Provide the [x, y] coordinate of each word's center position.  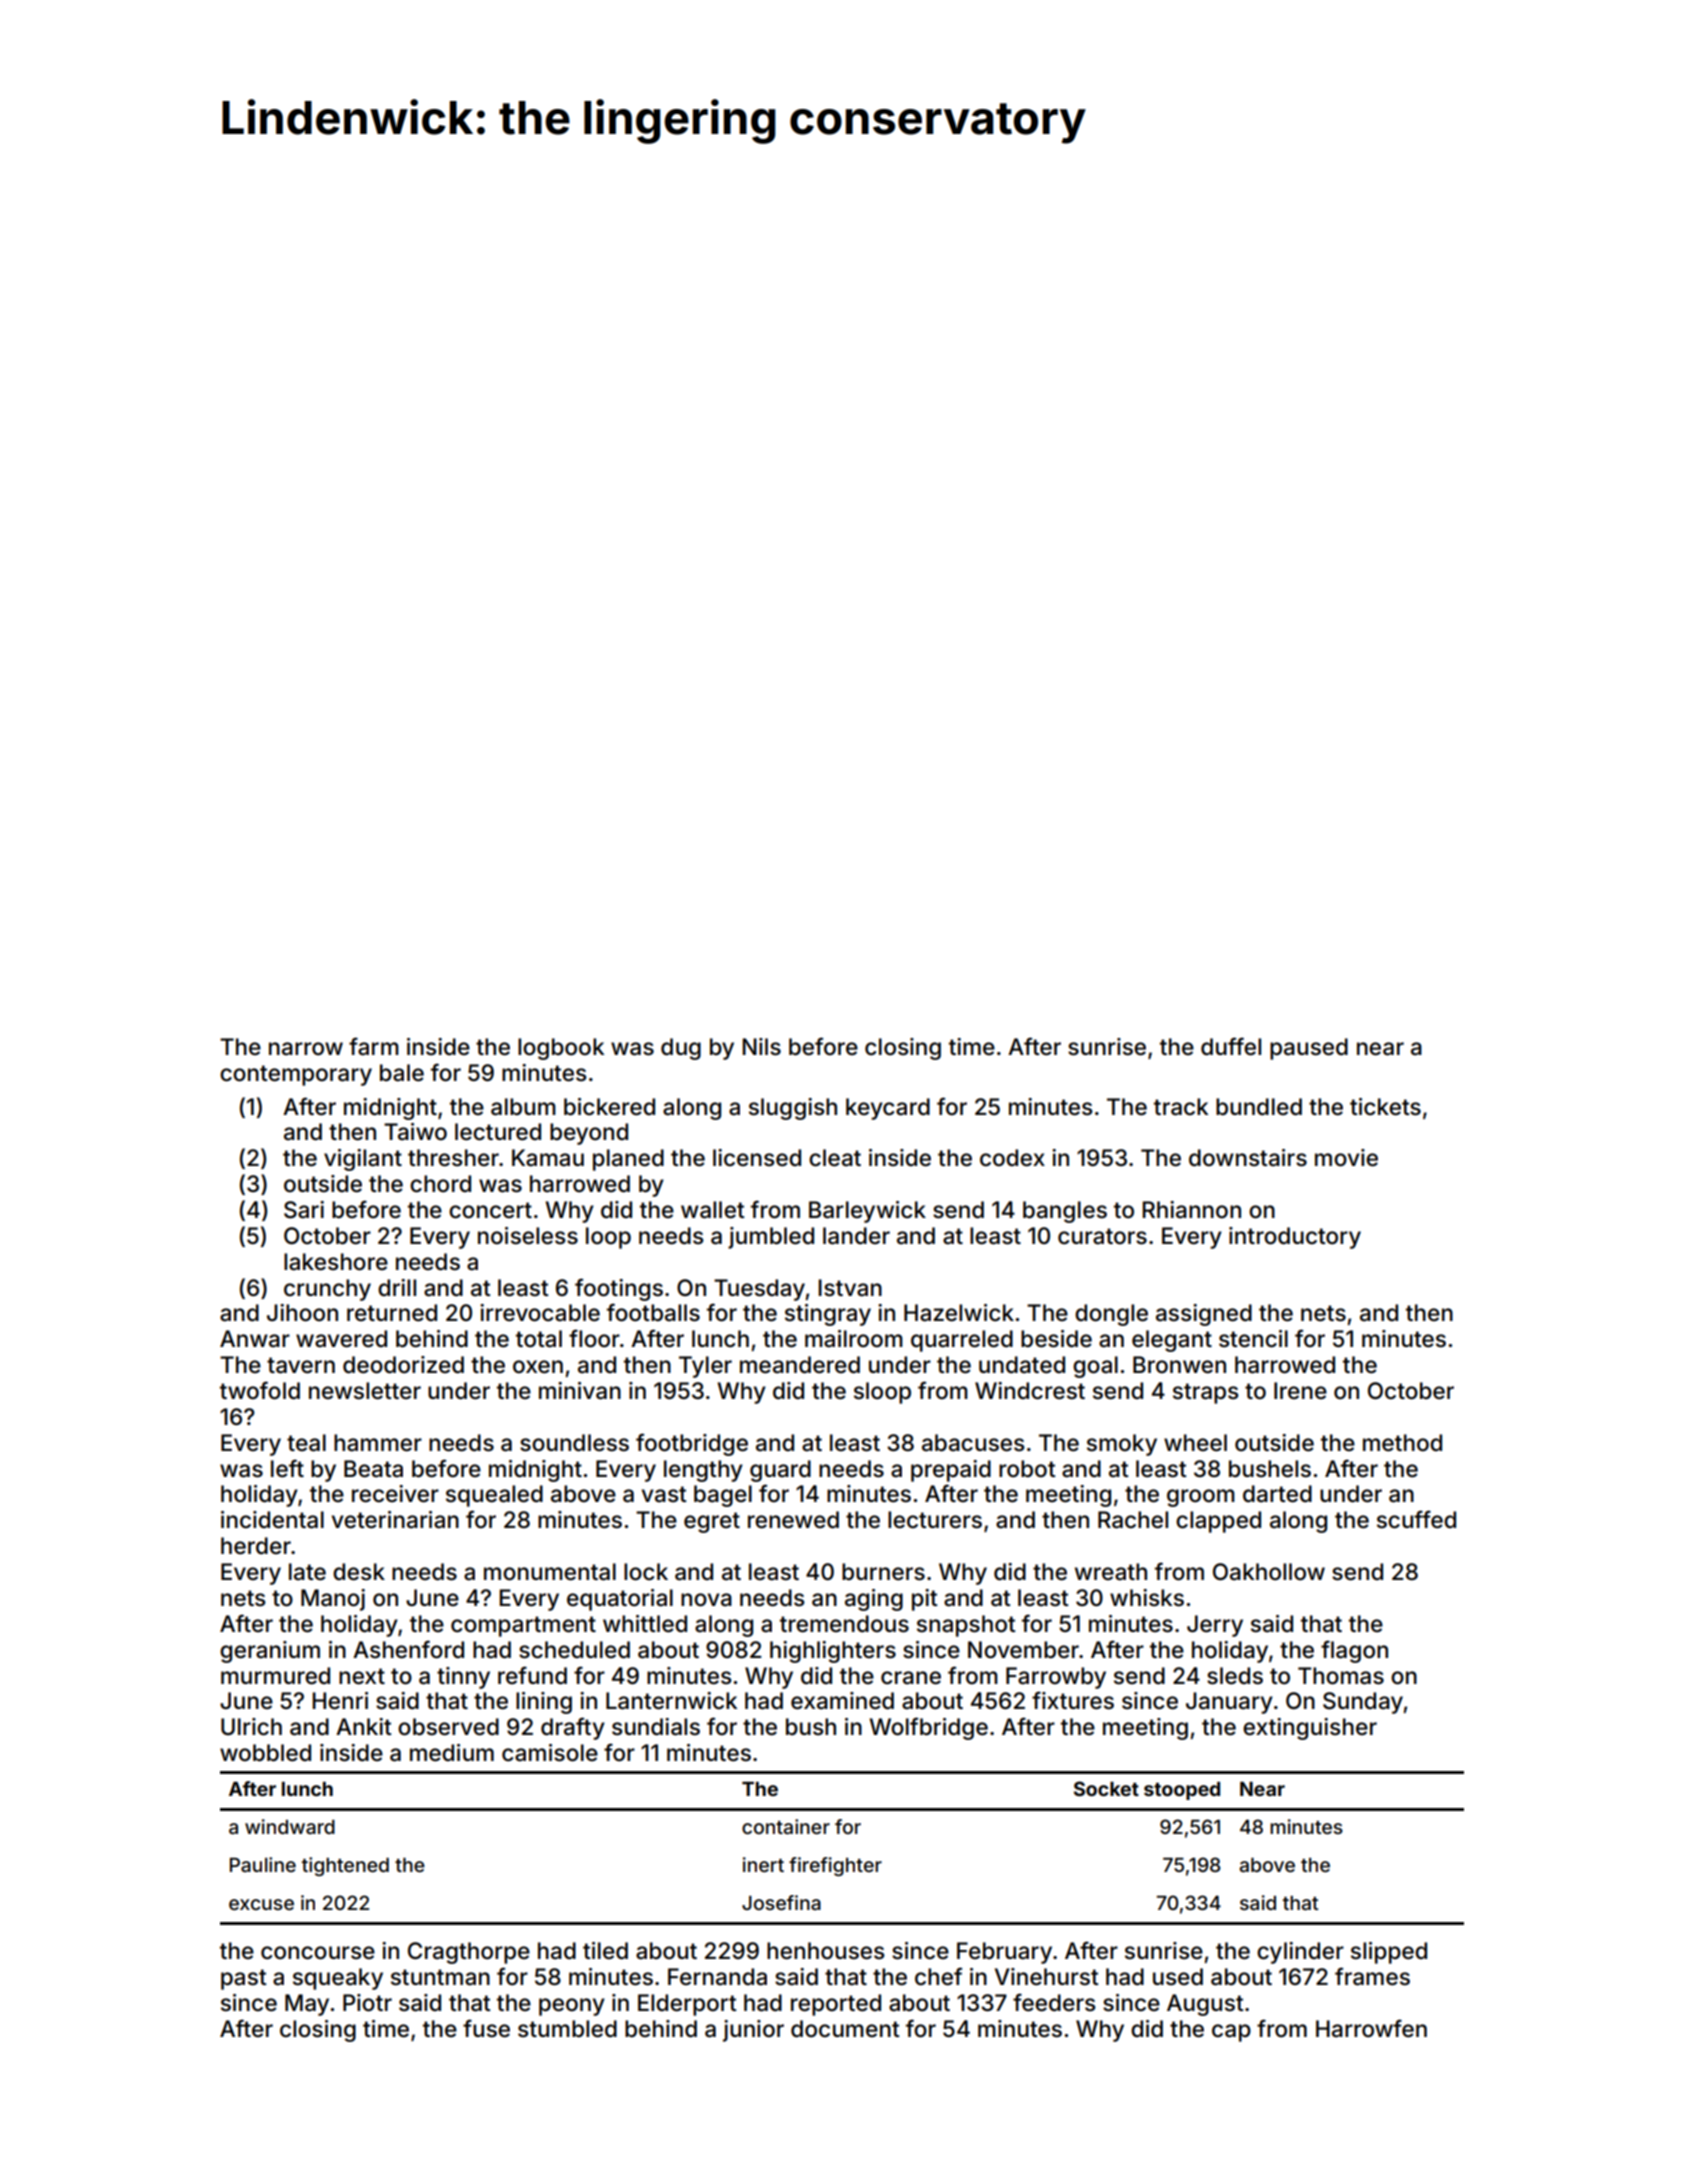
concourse [318, 1953]
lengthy [703, 1471]
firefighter [835, 1866]
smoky [1122, 1445]
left [287, 1468]
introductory [1295, 1238]
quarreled [962, 1341]
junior [753, 2031]
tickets [1385, 1107]
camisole [550, 1753]
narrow [306, 1049]
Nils [761, 1047]
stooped [1182, 1791]
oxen [538, 1367]
